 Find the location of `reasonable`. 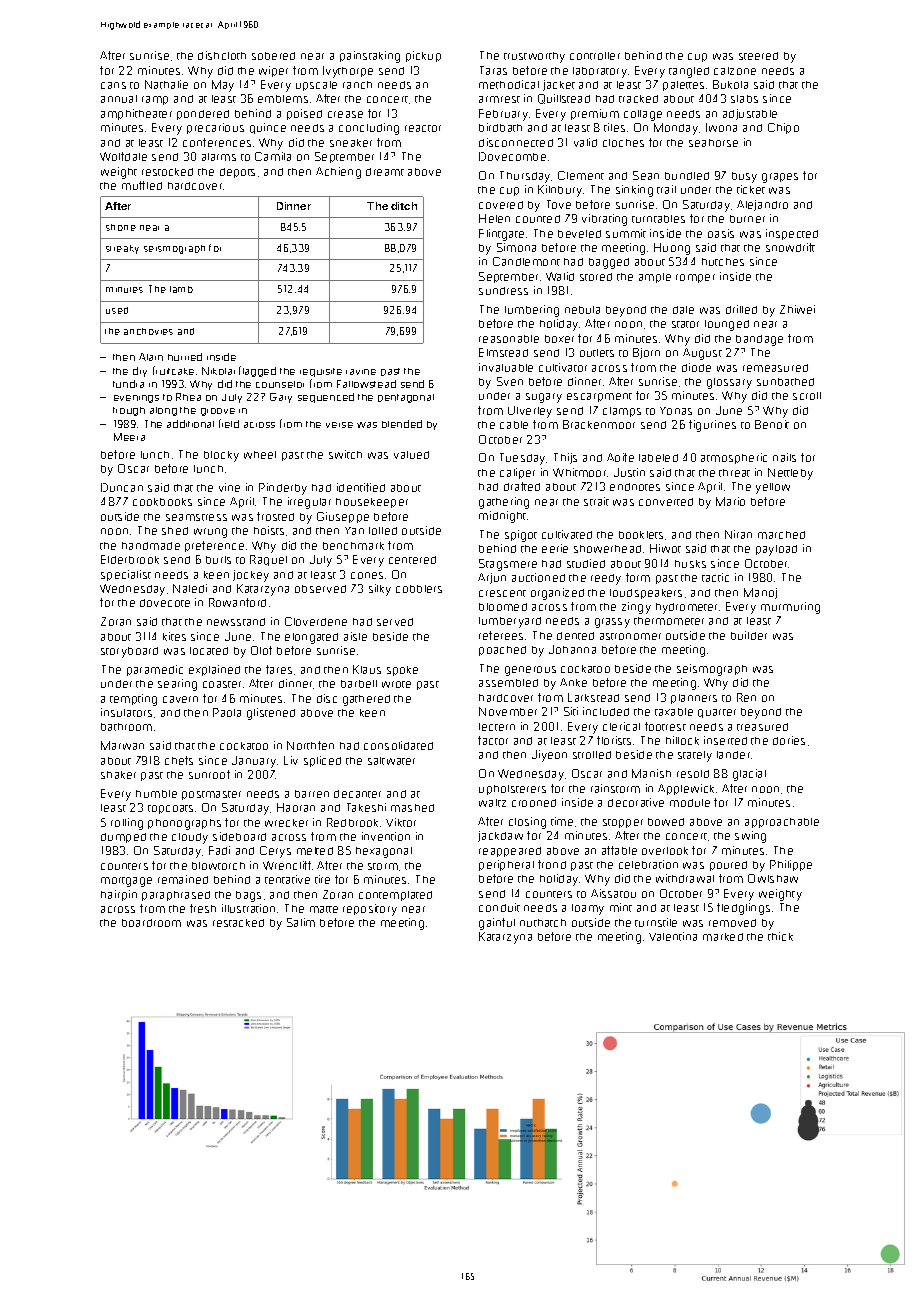

reasonable is located at coordinates (509, 339).
